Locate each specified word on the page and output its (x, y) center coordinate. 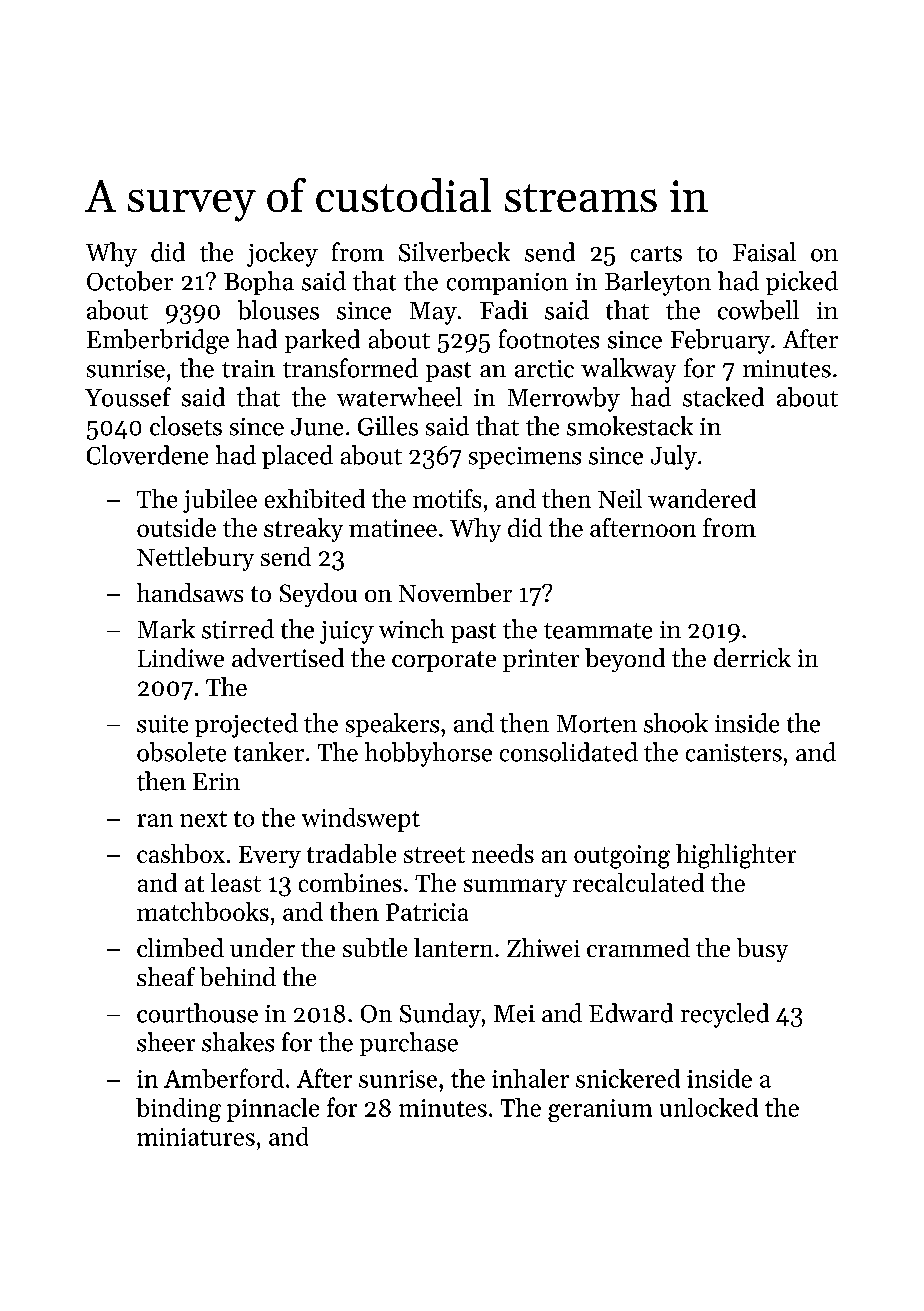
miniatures (196, 1137)
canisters (734, 753)
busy (762, 950)
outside (176, 527)
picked (802, 283)
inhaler (530, 1078)
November (455, 592)
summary (515, 888)
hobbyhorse (428, 754)
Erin (216, 781)
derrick (752, 657)
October (130, 281)
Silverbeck (454, 252)
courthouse (197, 1013)
